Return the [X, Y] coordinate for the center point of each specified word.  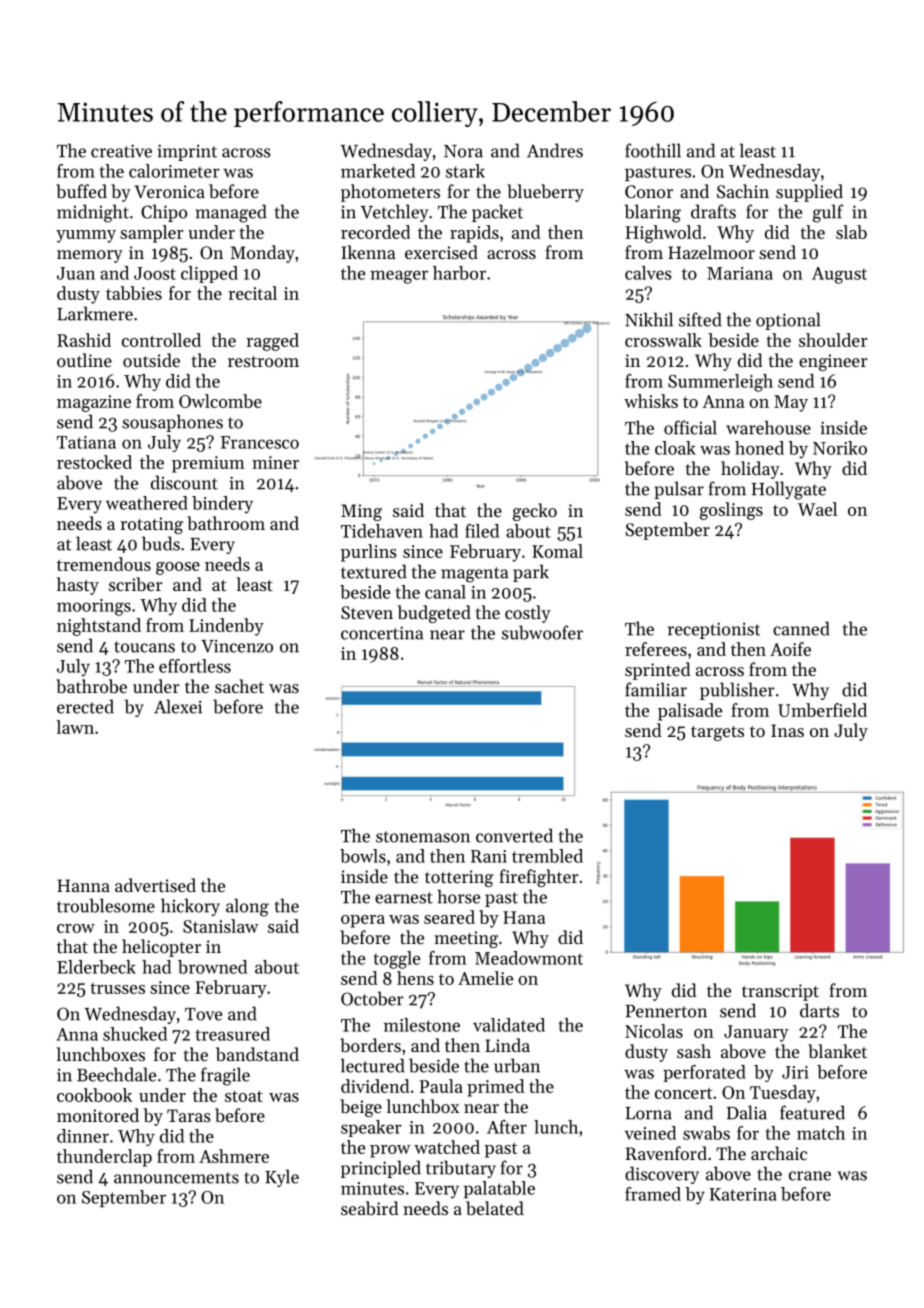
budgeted [434, 614]
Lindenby [226, 627]
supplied [809, 193]
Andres [555, 150]
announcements [176, 1178]
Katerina [742, 1194]
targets [717, 733]
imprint [187, 152]
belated [495, 1208]
